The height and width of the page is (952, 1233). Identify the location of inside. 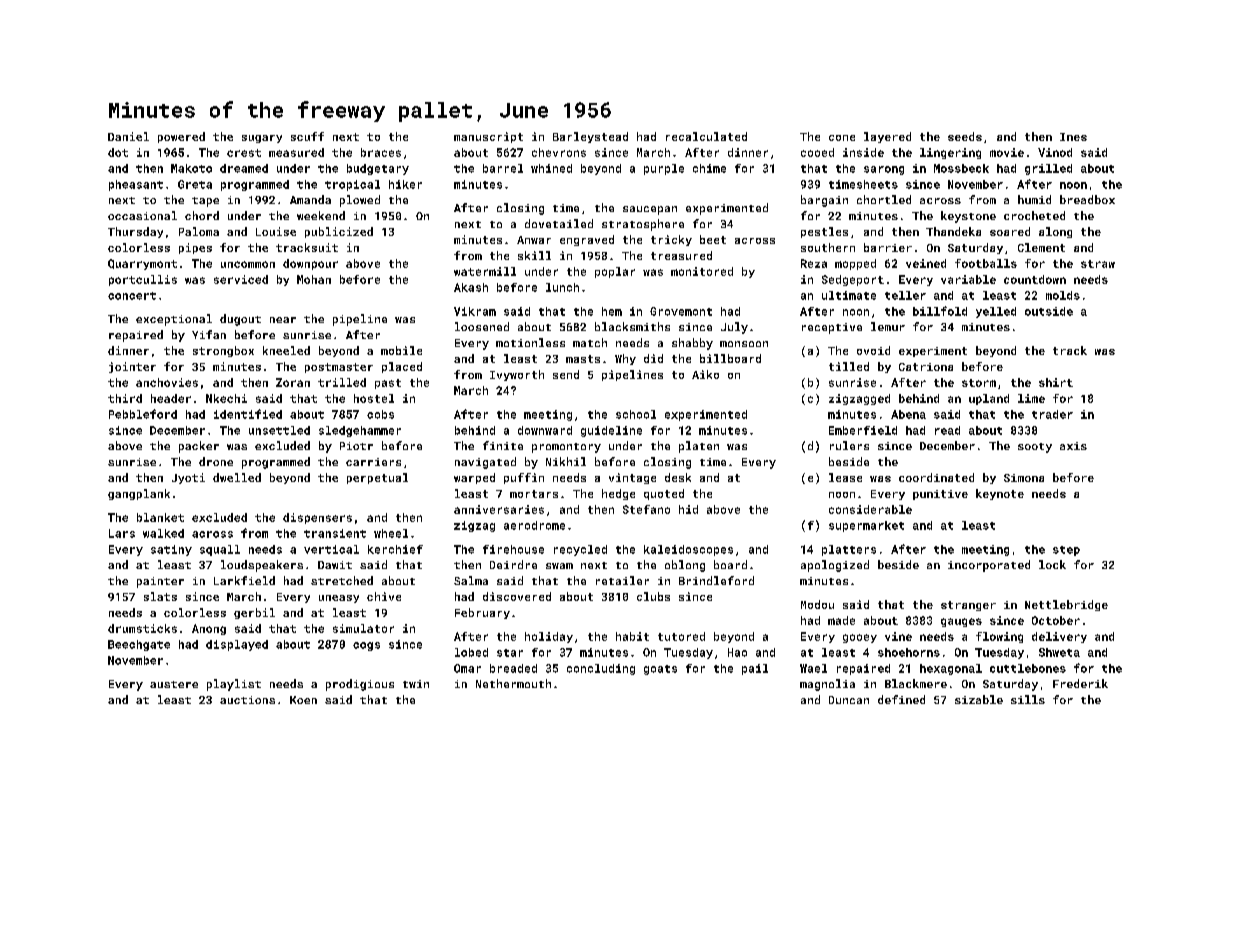
(863, 152).
